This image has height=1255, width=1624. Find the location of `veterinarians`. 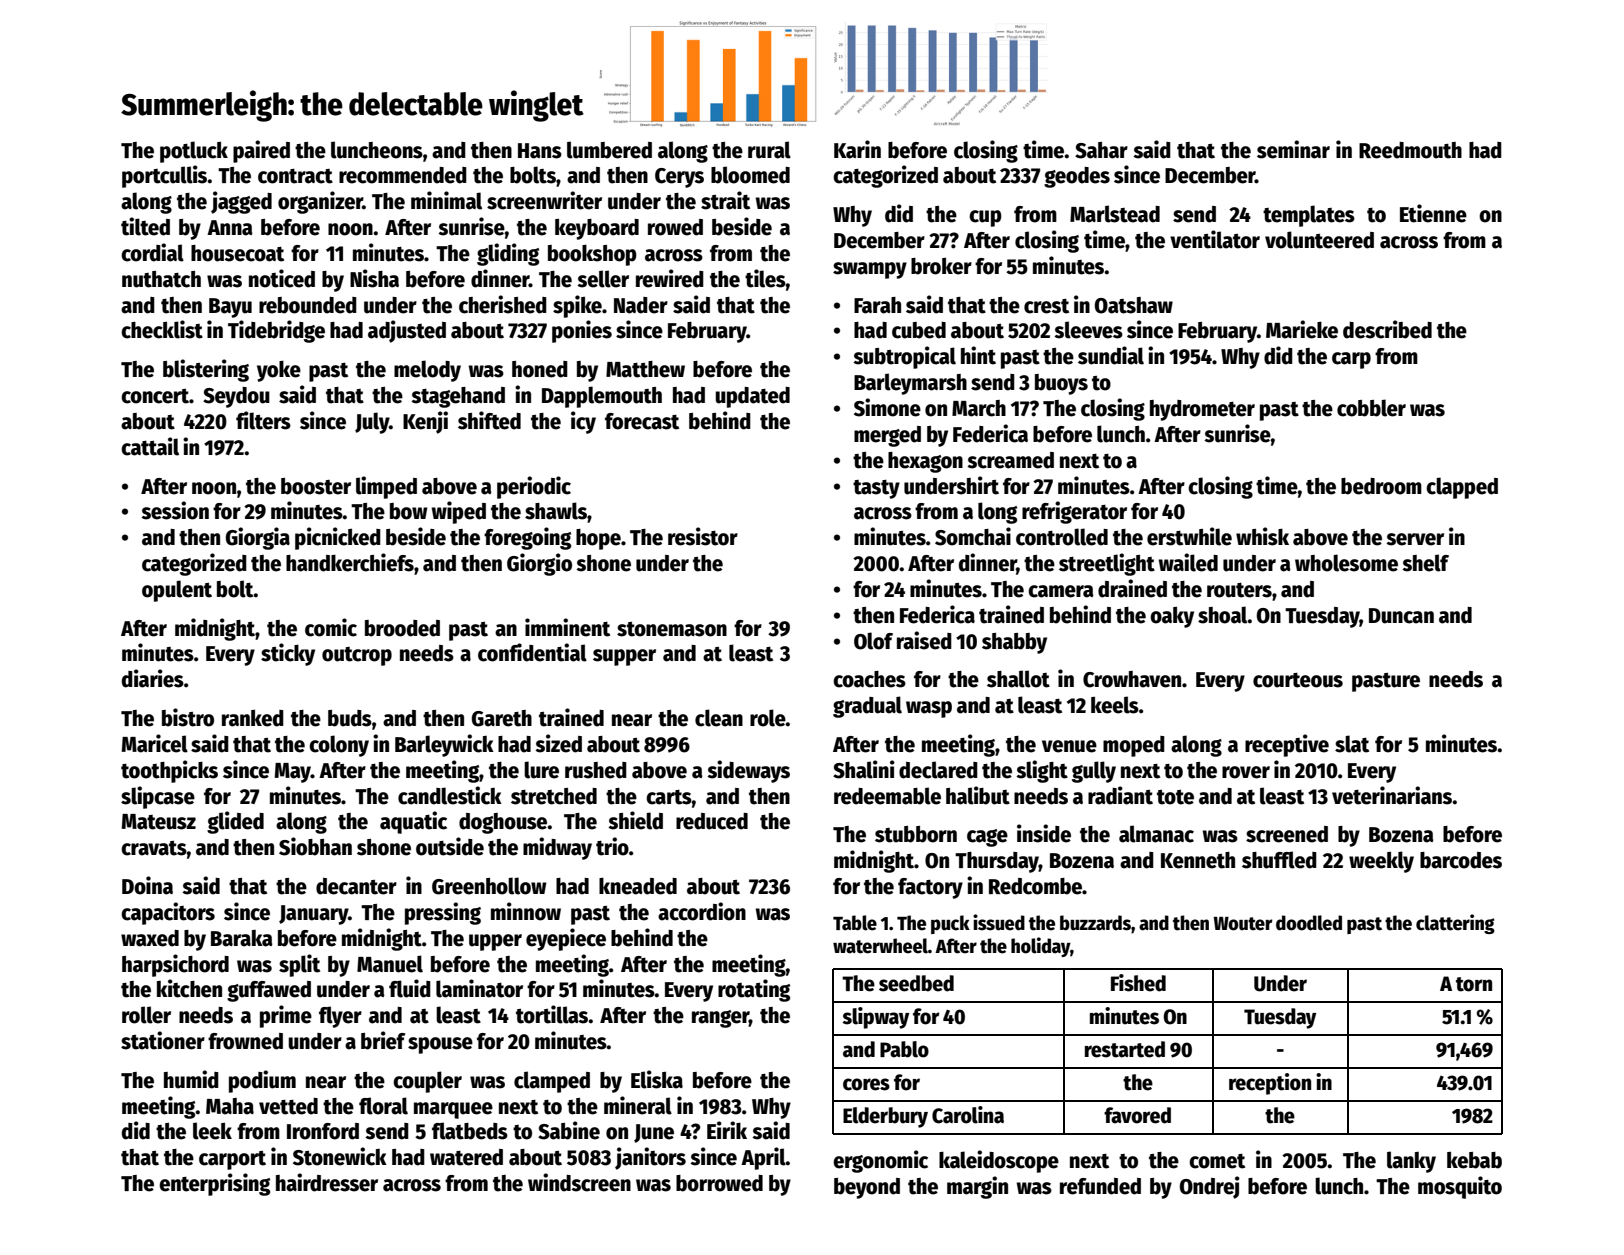

veterinarians is located at coordinates (1392, 795).
